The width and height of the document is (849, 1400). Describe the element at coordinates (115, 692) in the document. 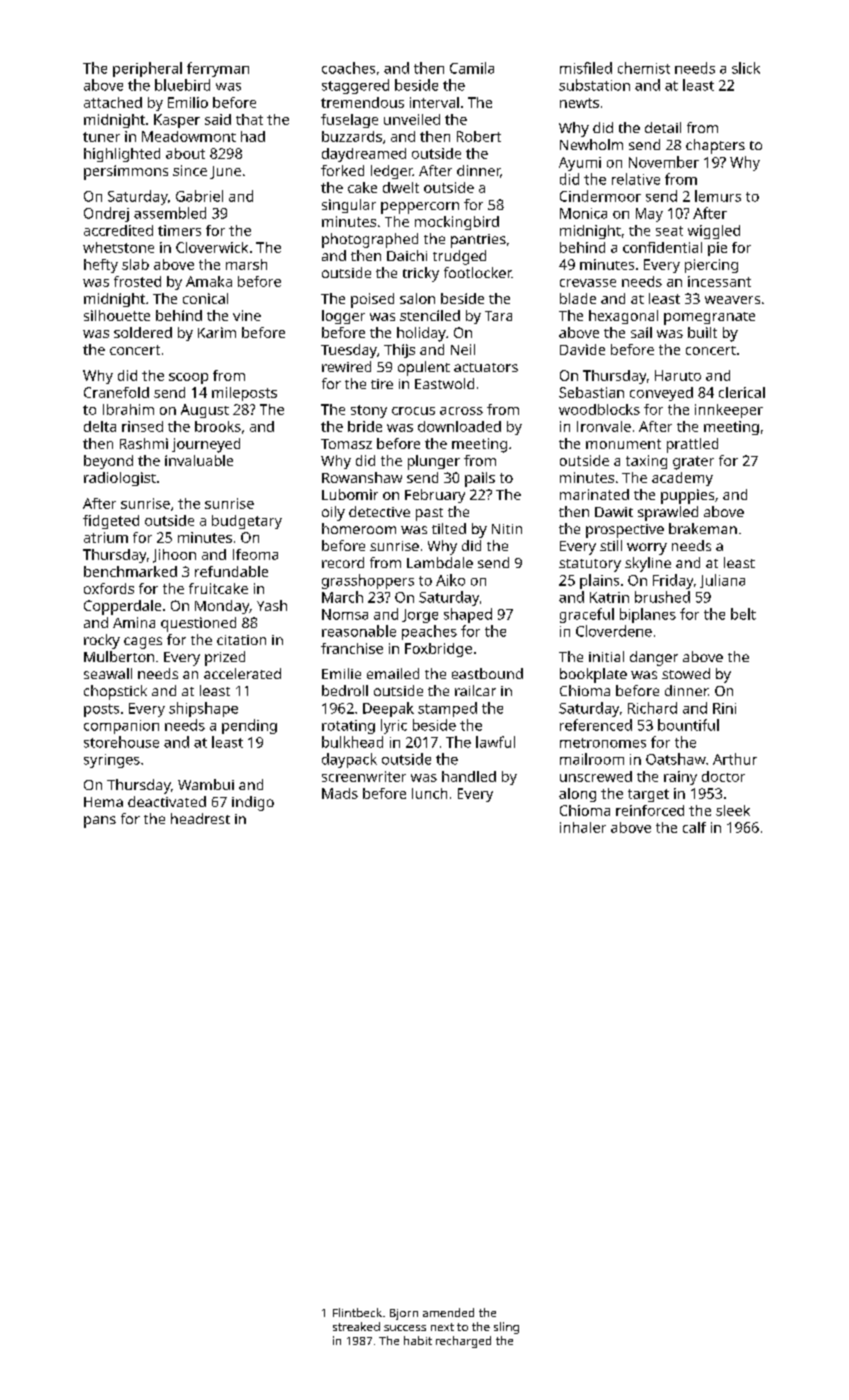

I see `chopstick` at that location.
